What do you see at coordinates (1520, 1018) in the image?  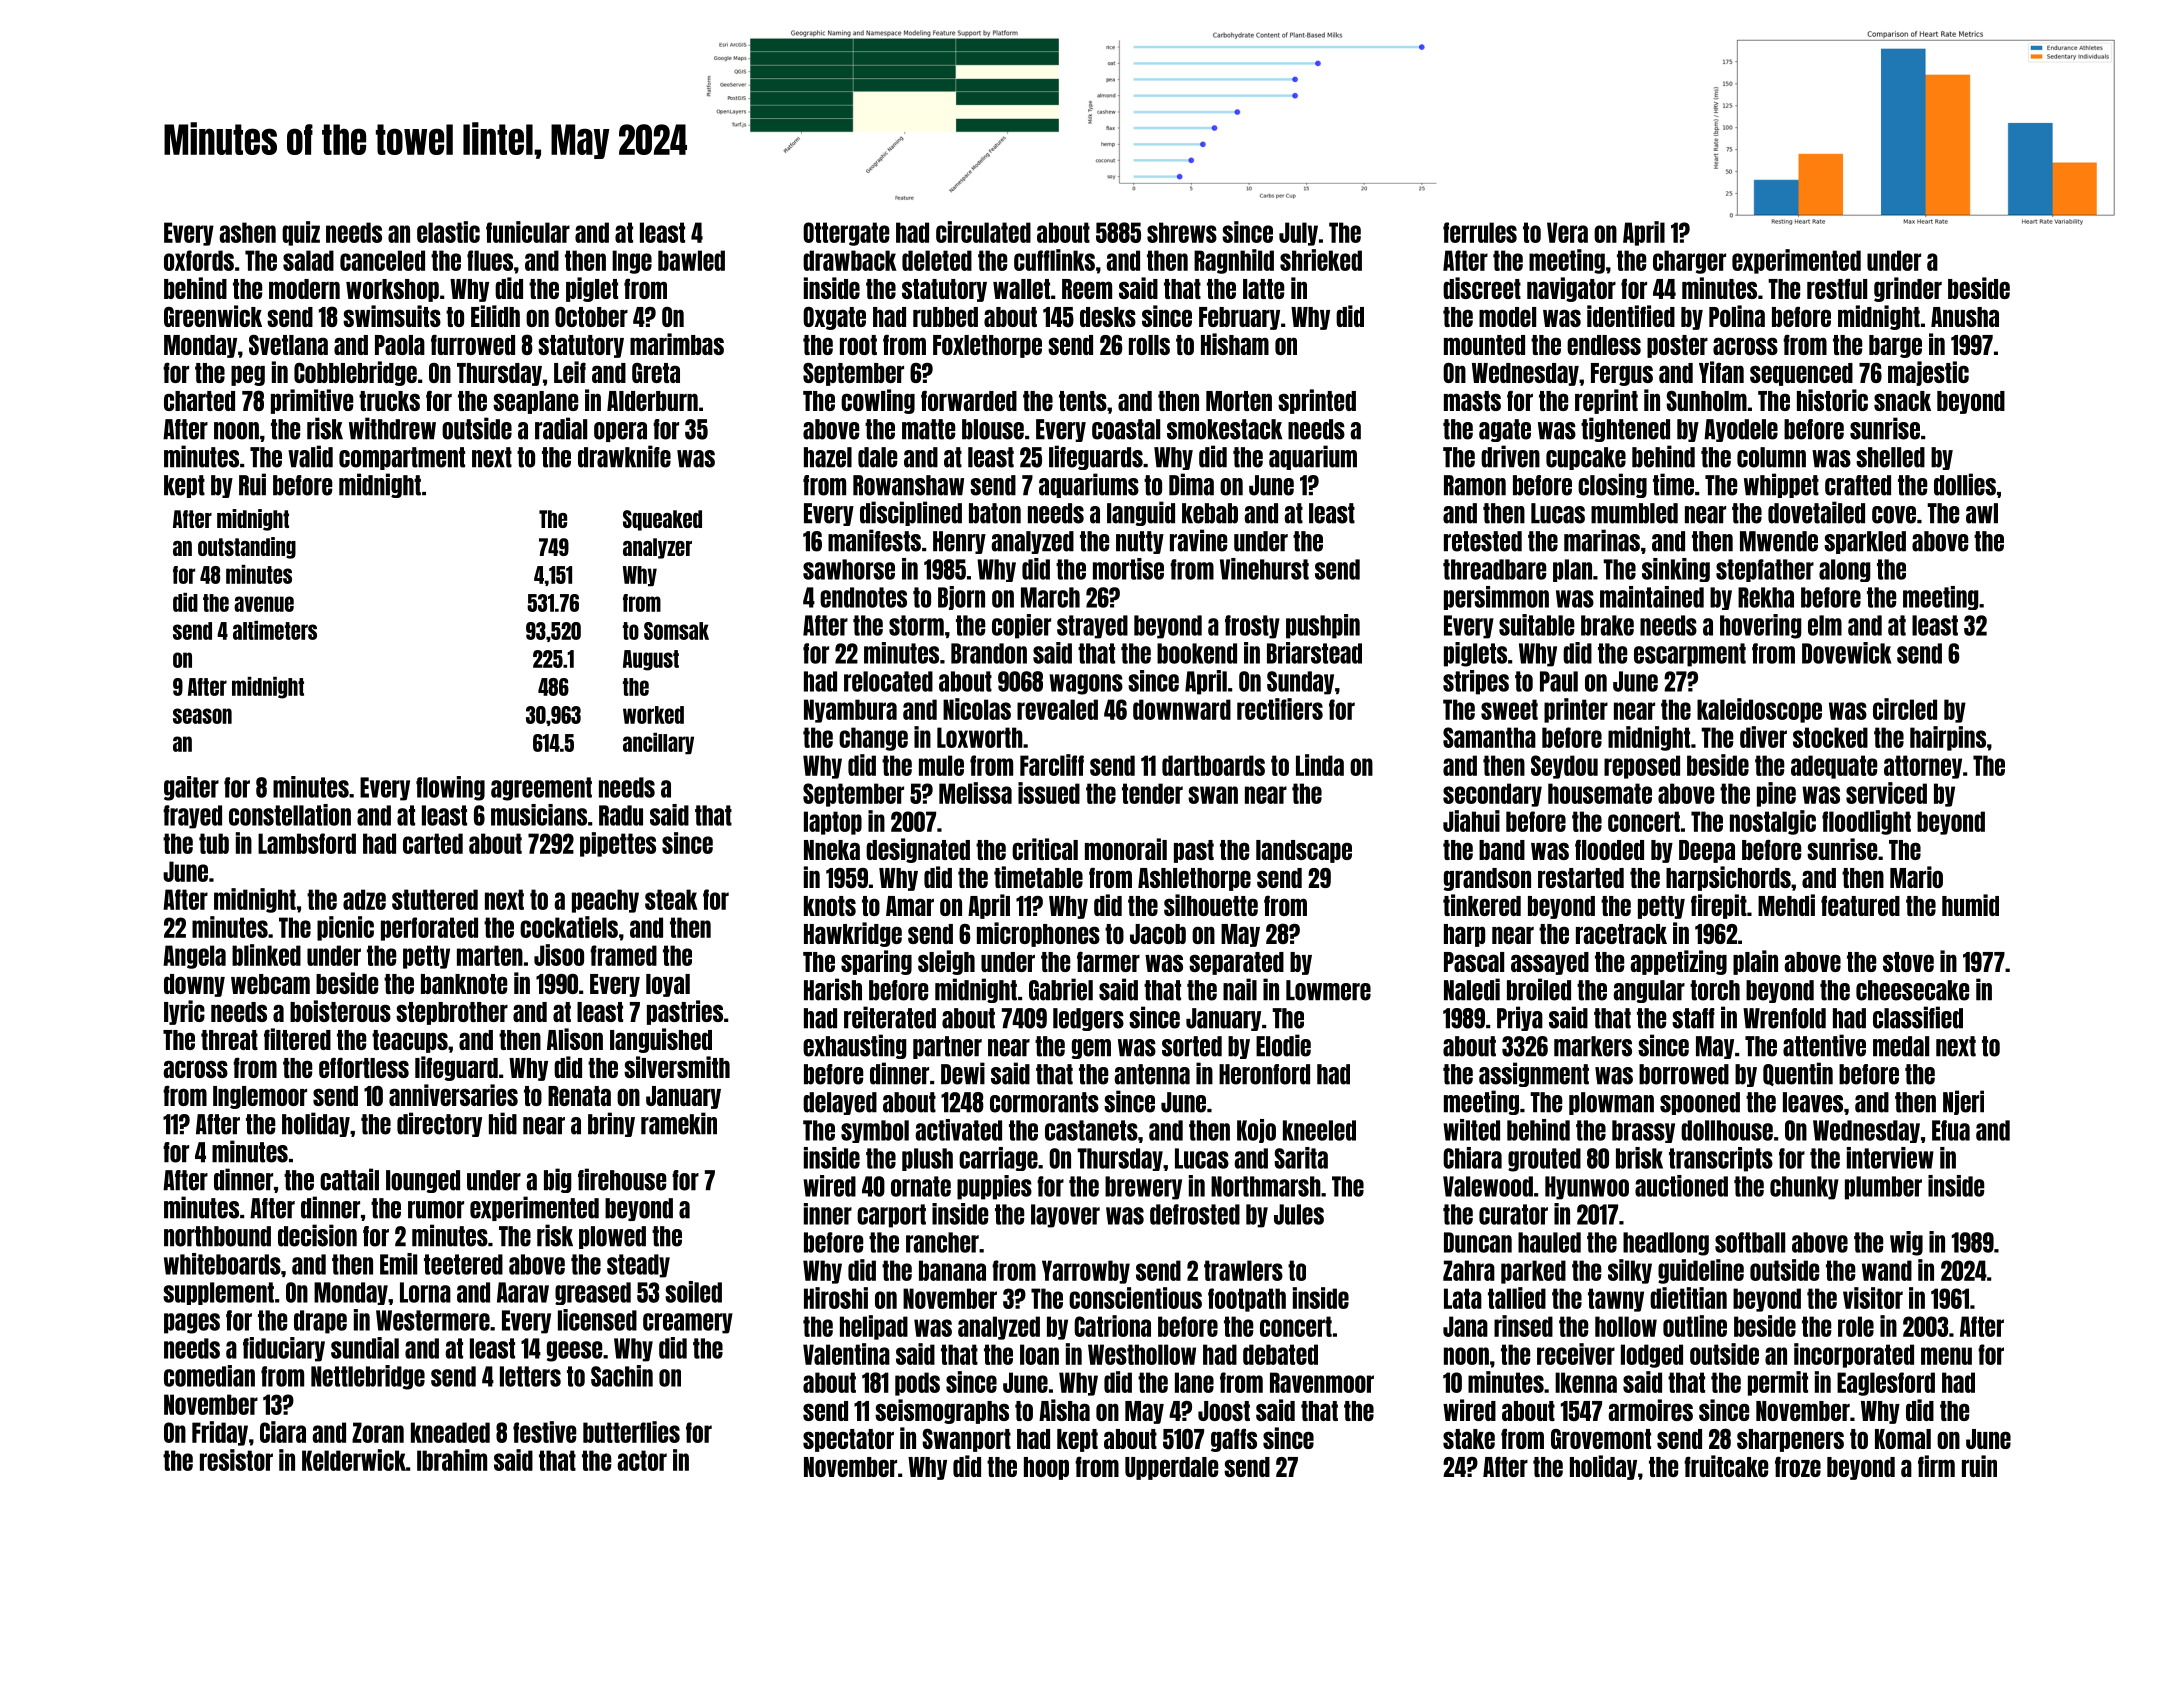 I see `Priya` at bounding box center [1520, 1018].
